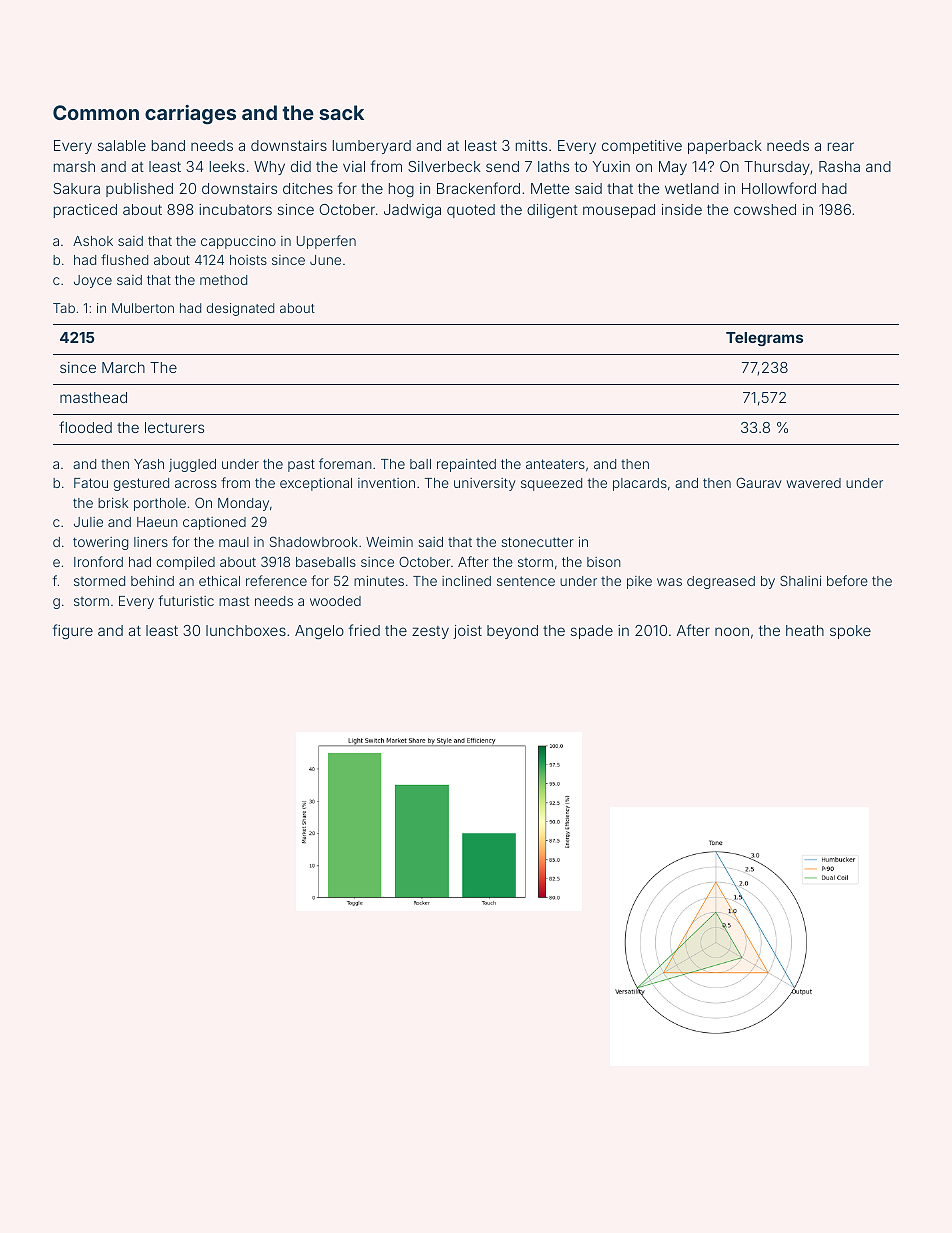 The height and width of the screenshot is (1233, 952). I want to click on mitts, so click(531, 145).
